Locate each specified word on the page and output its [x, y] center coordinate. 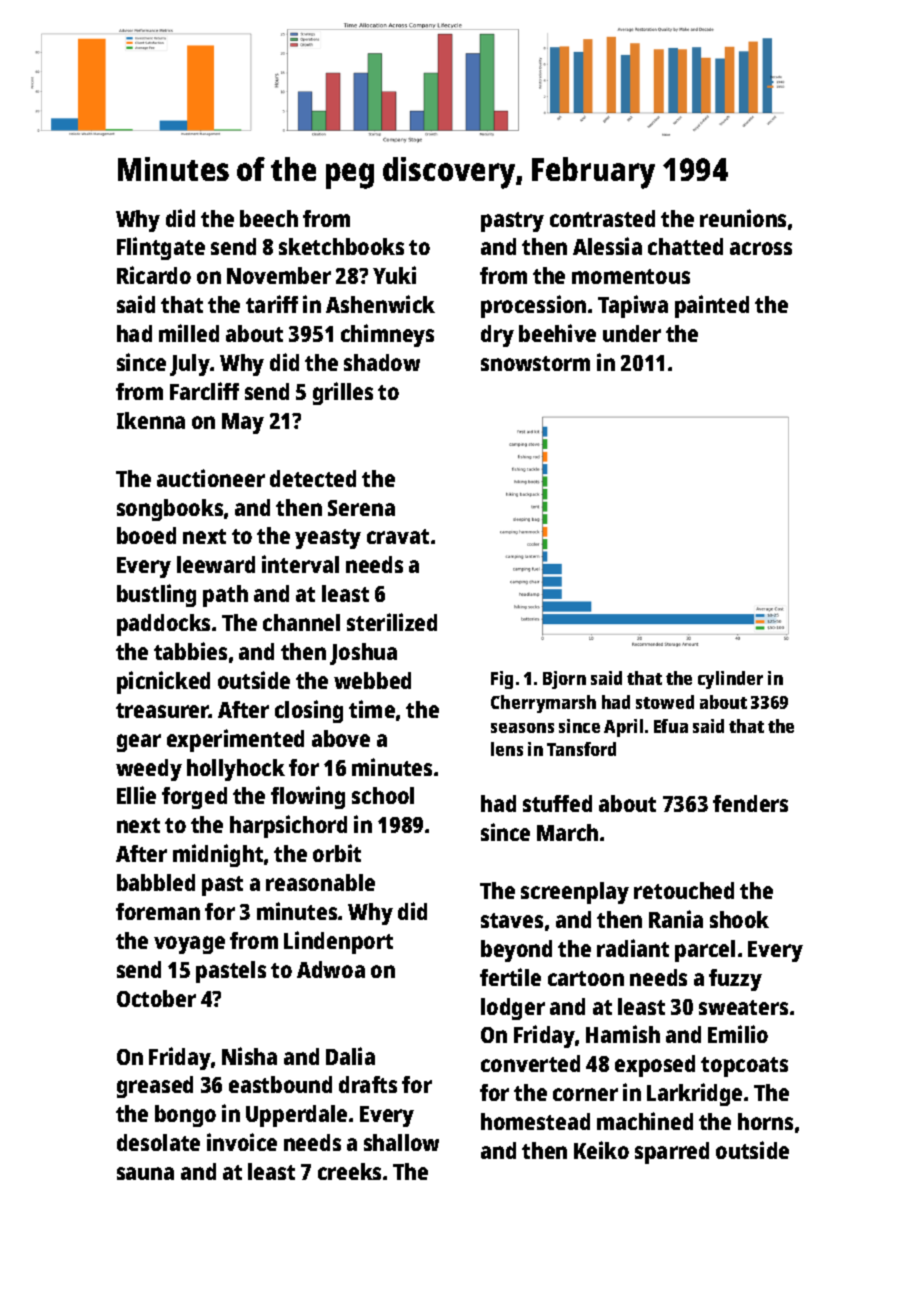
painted [712, 306]
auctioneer [211, 478]
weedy [149, 770]
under [632, 333]
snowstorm [535, 363]
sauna [145, 1173]
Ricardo [154, 275]
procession [533, 306]
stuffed [557, 803]
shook [739, 919]
